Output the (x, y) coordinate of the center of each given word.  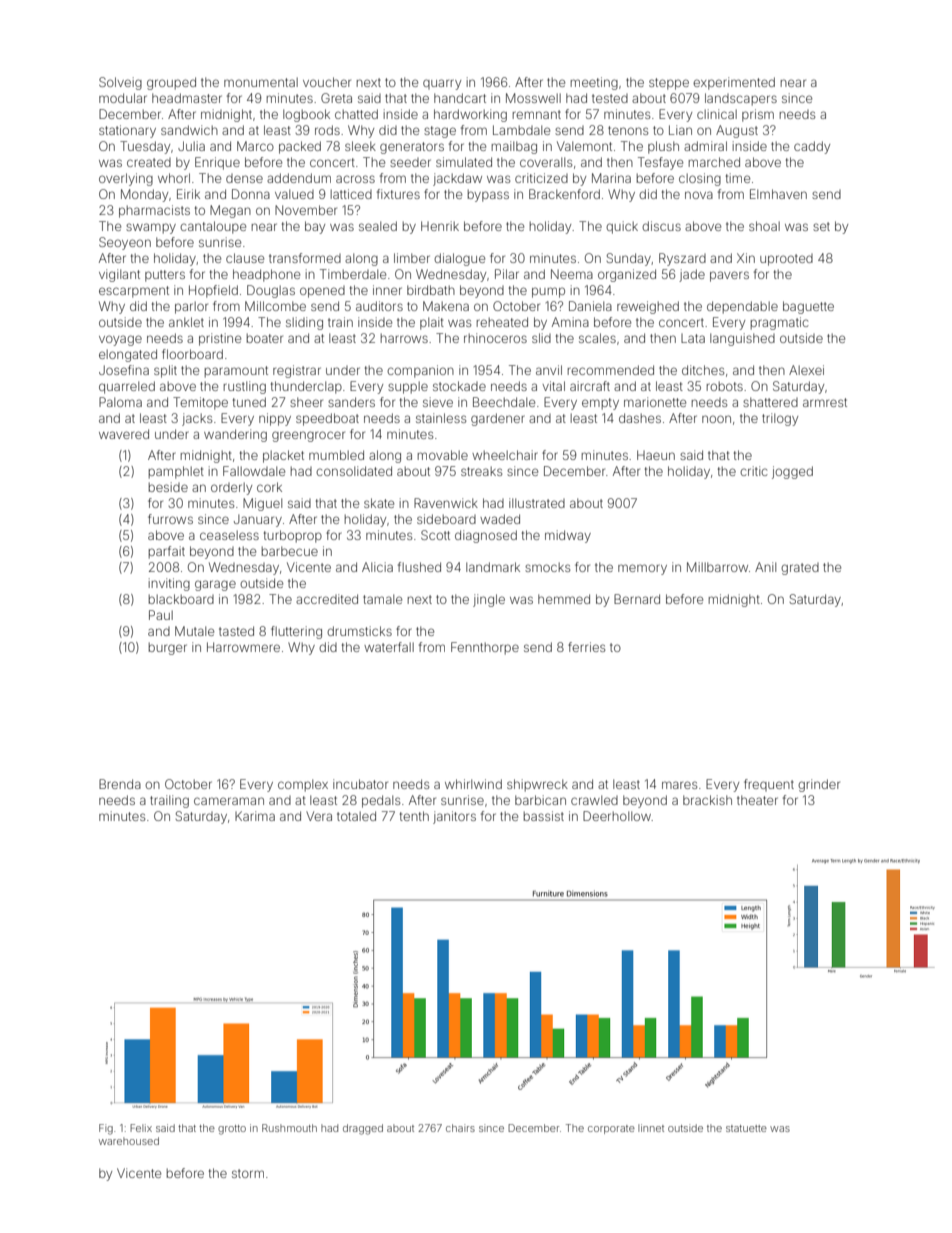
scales (597, 338)
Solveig (120, 83)
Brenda (120, 784)
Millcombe (275, 306)
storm (248, 1173)
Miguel (262, 504)
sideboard (446, 519)
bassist (544, 816)
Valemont (584, 146)
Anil (765, 567)
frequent (769, 785)
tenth (414, 816)
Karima (255, 816)
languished (742, 339)
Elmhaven (778, 194)
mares (679, 785)
